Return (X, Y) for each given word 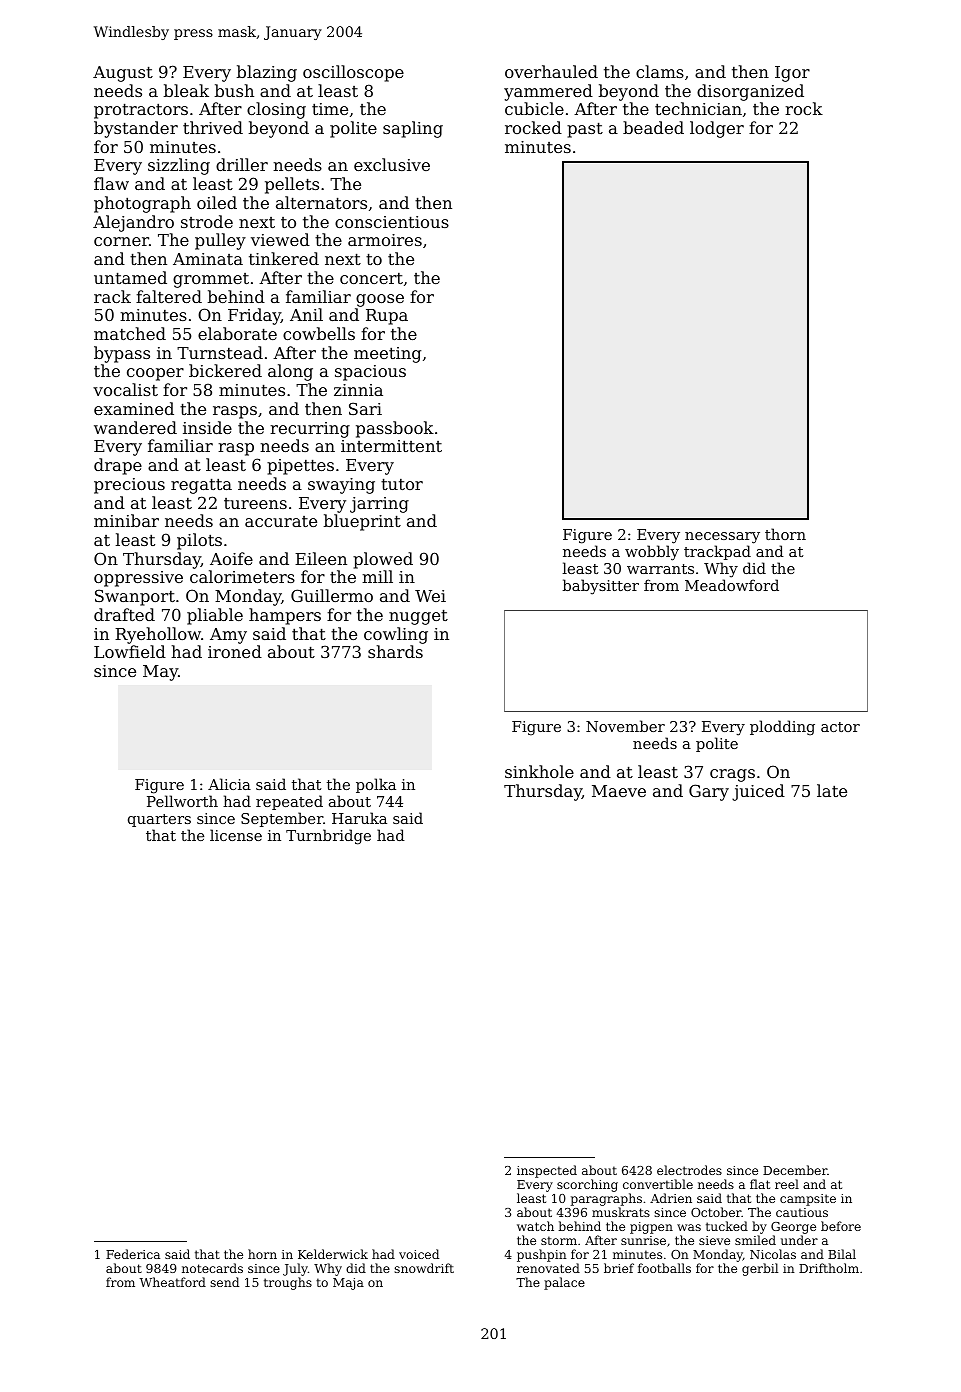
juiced (758, 792)
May (160, 673)
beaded (653, 127)
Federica (133, 1254)
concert (371, 278)
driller (242, 164)
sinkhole (539, 771)
